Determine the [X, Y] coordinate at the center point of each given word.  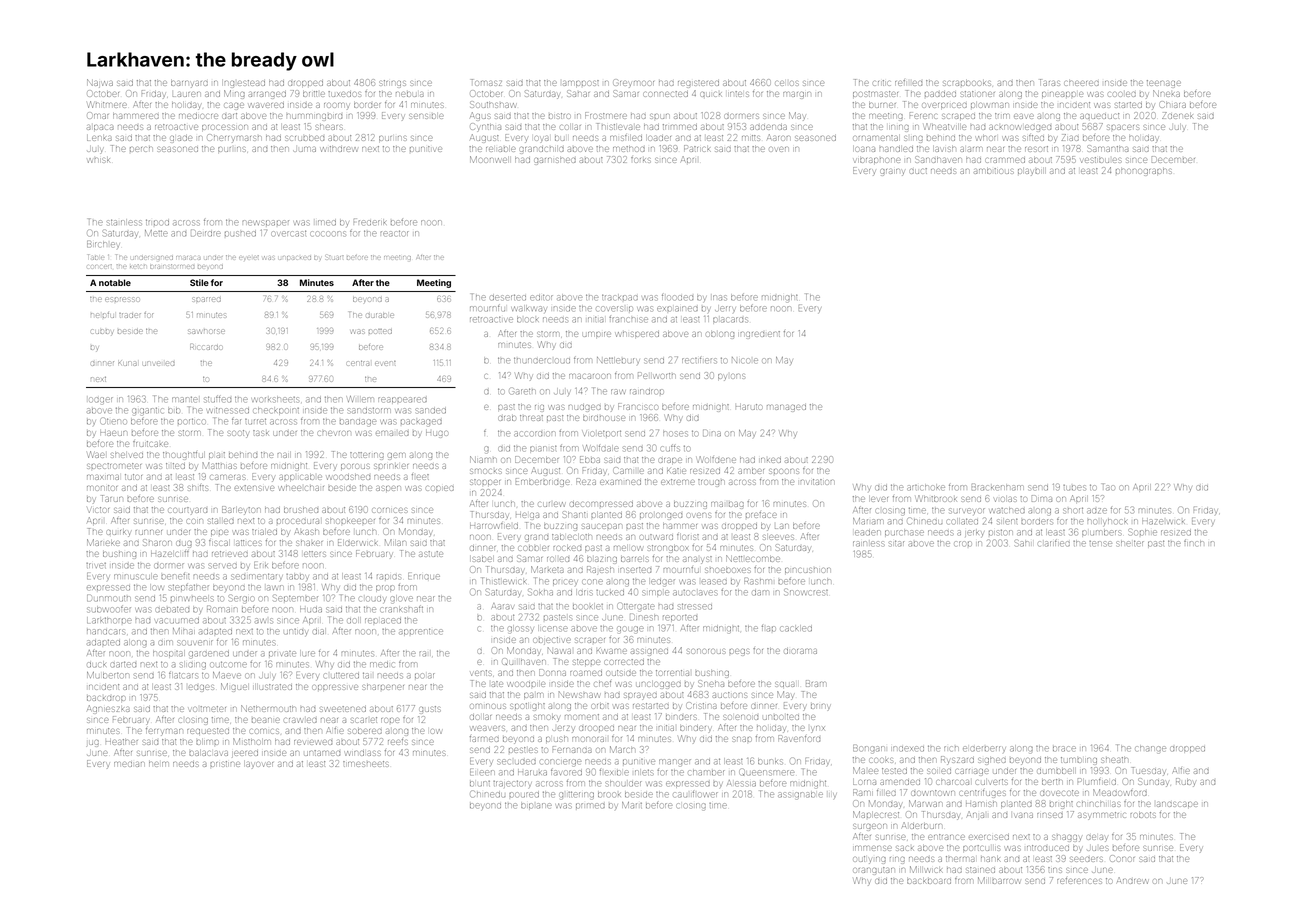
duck [96, 664]
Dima [1042, 498]
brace [1064, 748]
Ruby [1185, 782]
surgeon [870, 827]
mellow [628, 548]
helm [159, 764]
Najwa [100, 82]
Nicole [745, 360]
